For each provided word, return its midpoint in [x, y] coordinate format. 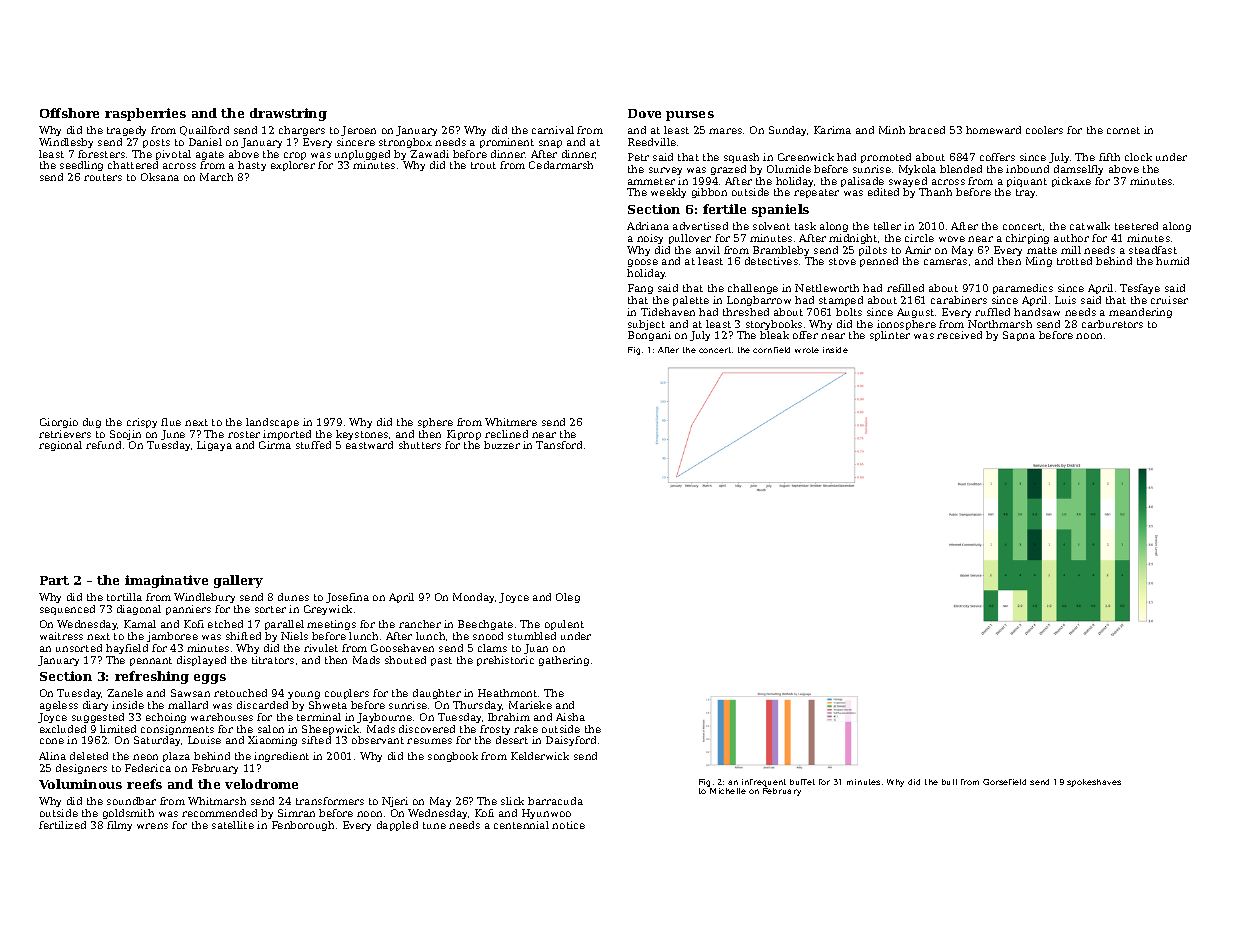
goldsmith [128, 814]
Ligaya [214, 446]
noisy [650, 239]
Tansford [559, 445]
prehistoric [505, 661]
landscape [272, 423]
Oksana [160, 177]
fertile [724, 209]
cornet [1123, 130]
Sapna [1019, 336]
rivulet [321, 648]
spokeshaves [1094, 783]
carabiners [959, 300]
